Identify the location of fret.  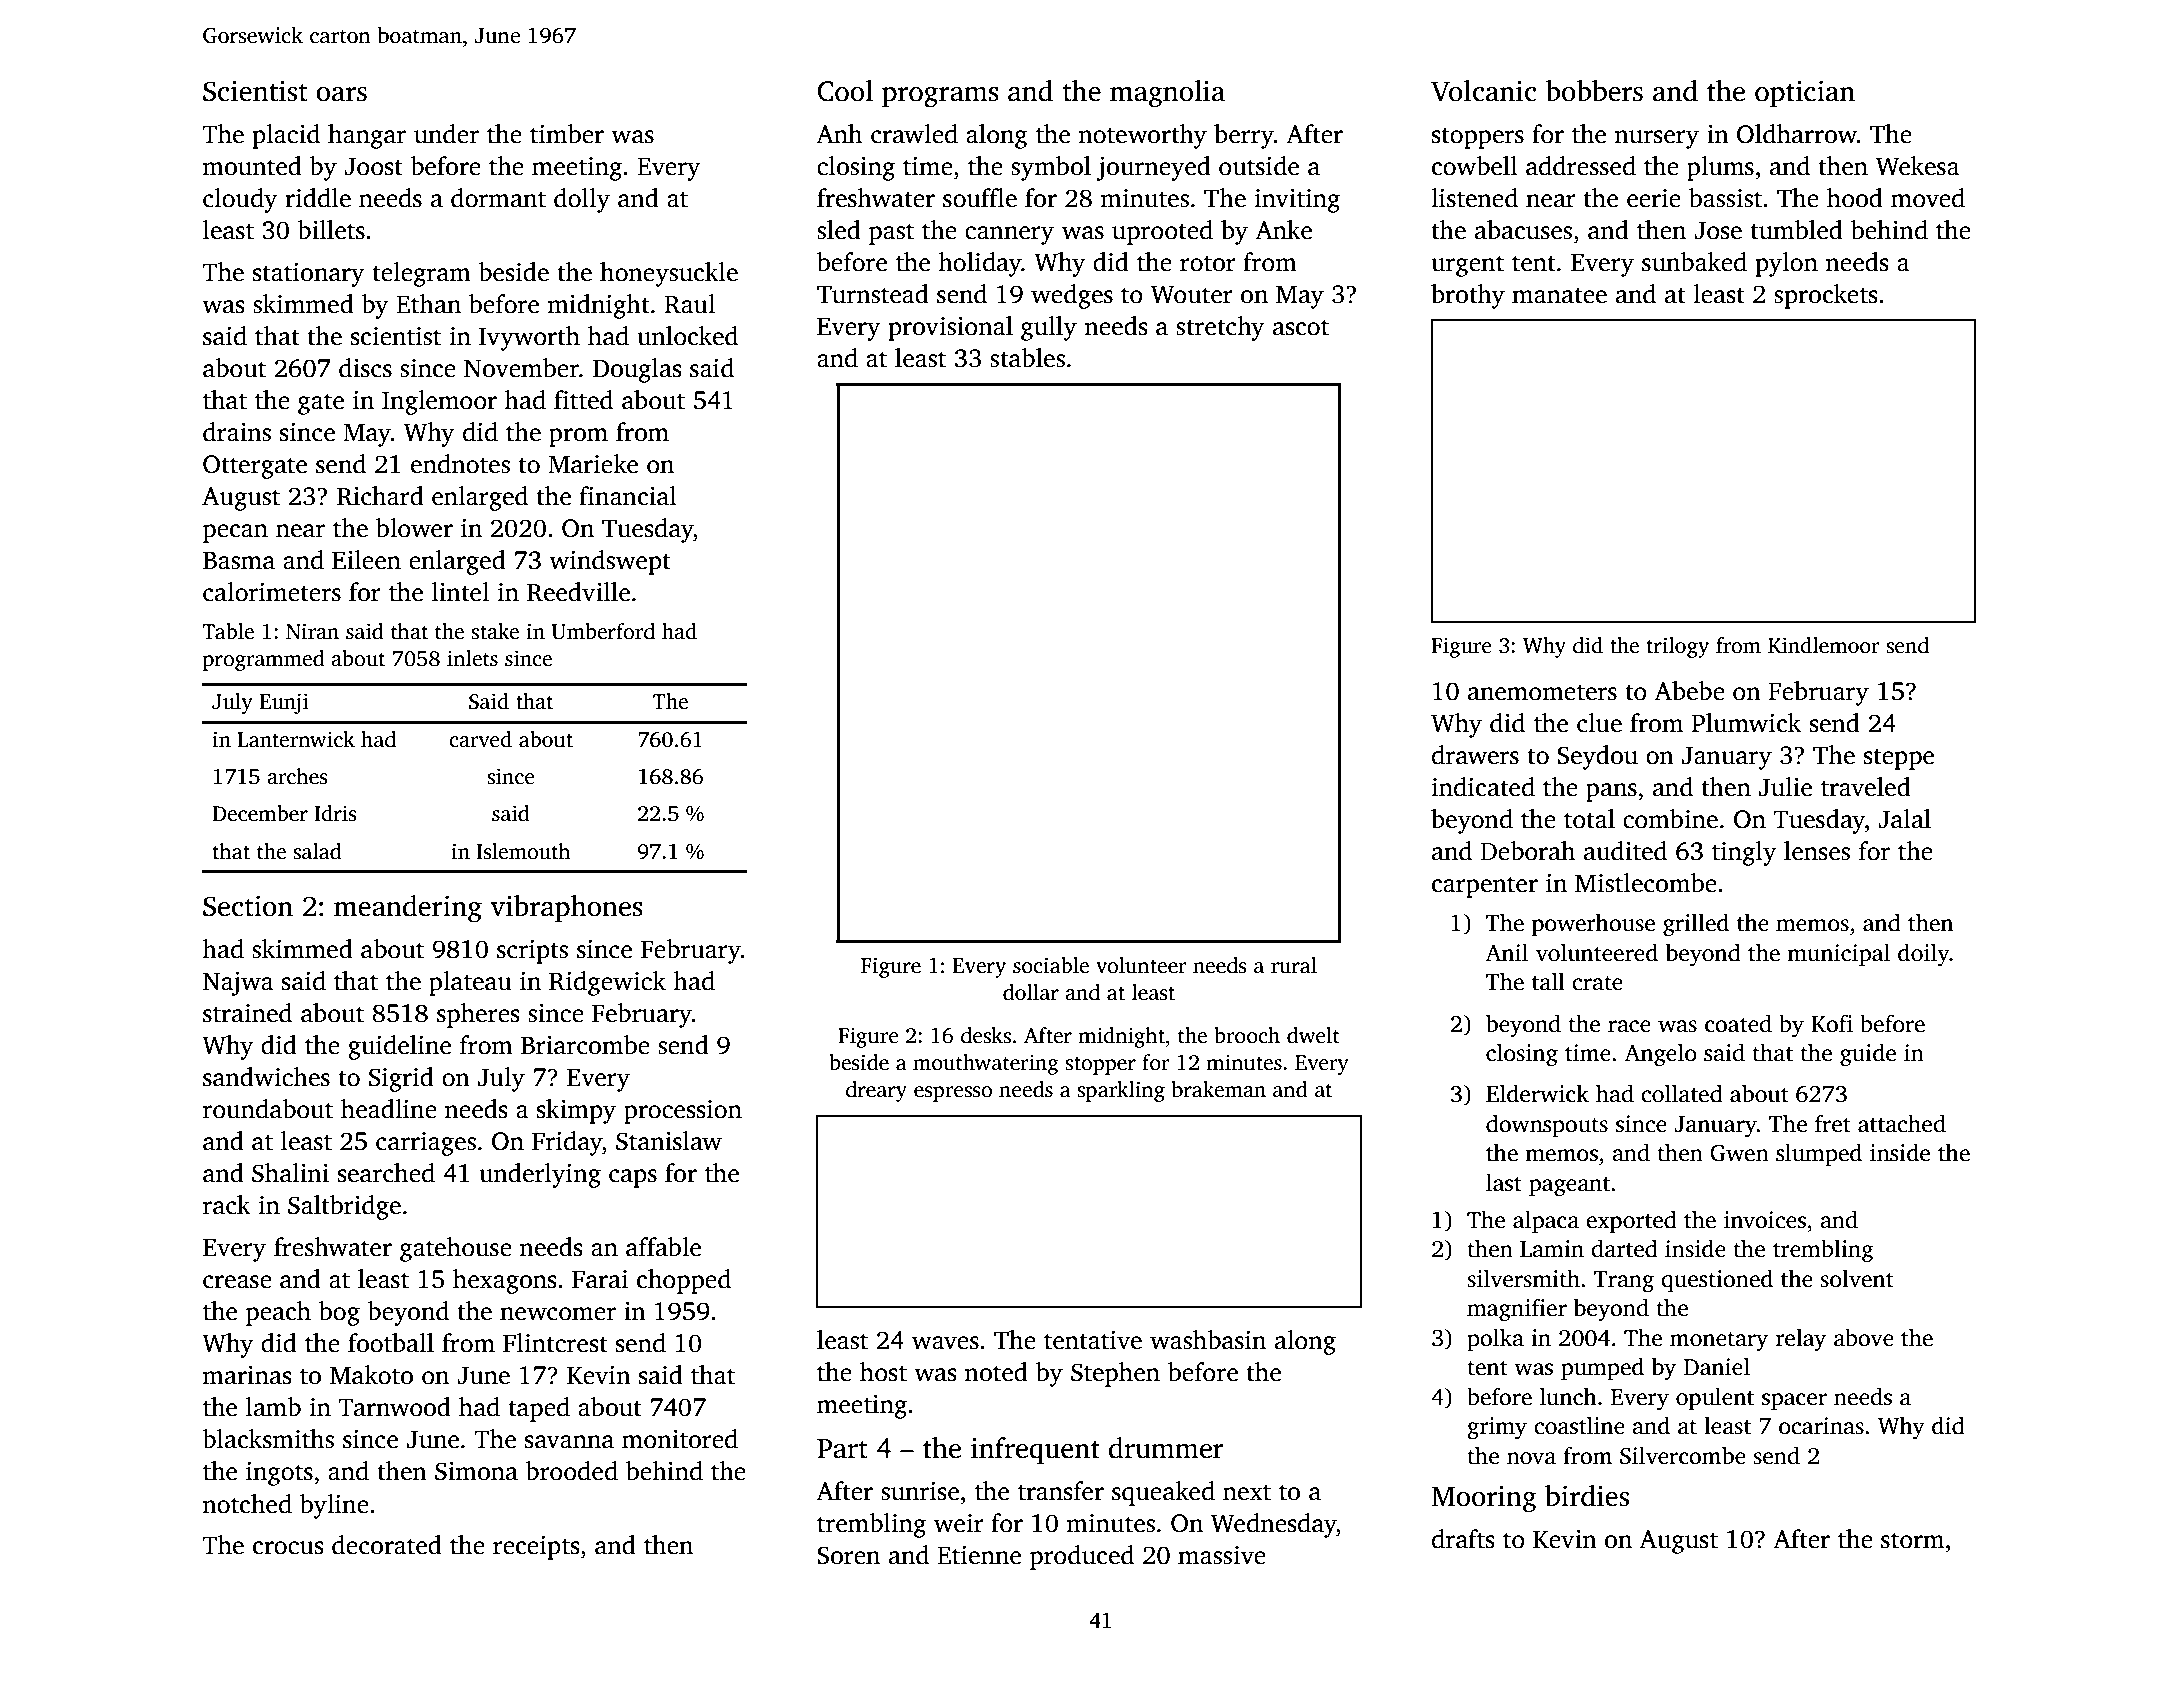
(1833, 1123).
